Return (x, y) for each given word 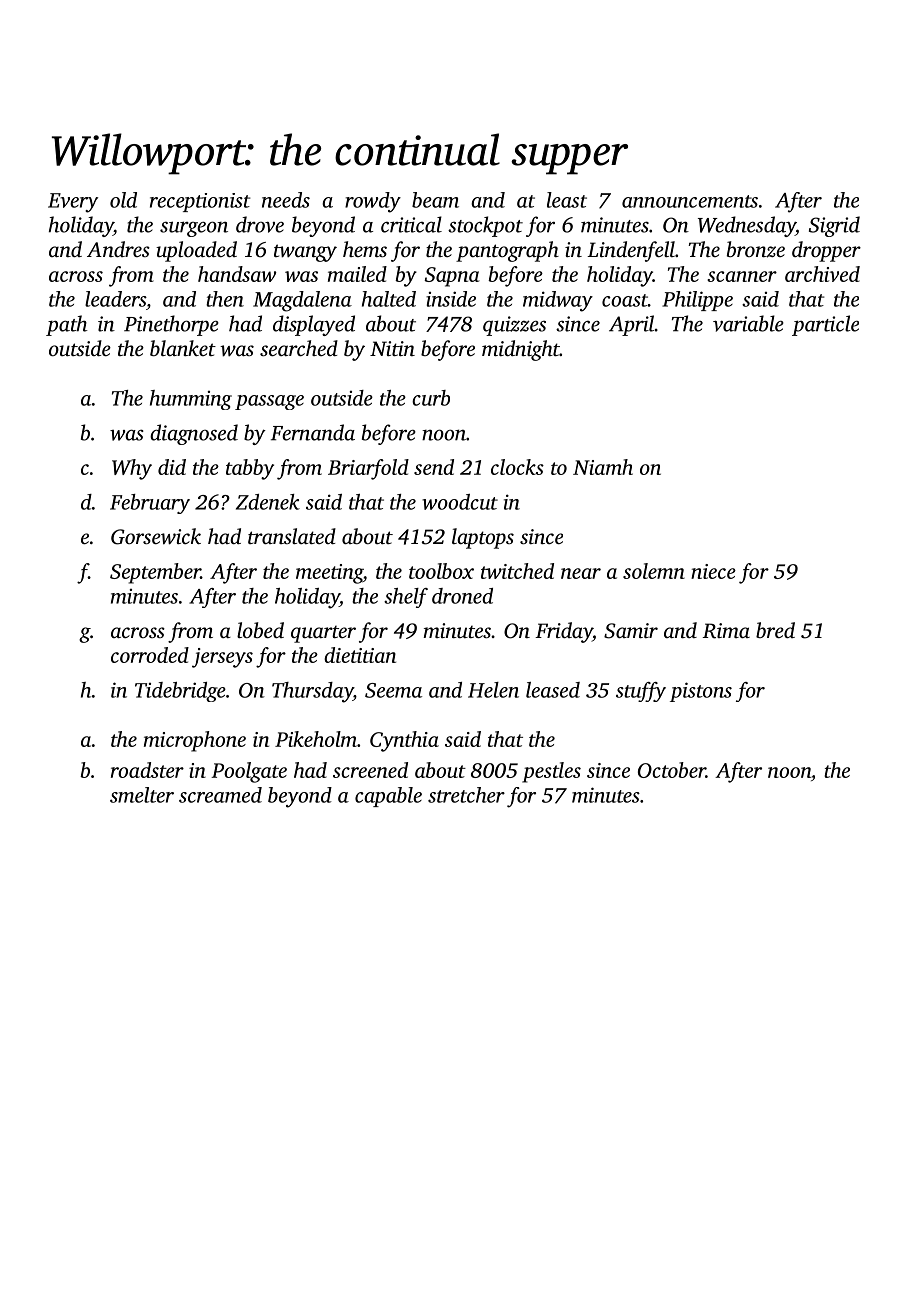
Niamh (603, 467)
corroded (150, 655)
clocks (517, 467)
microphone (195, 741)
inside (451, 299)
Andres (118, 249)
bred (775, 630)
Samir (631, 631)
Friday (564, 632)
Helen (493, 690)
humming (191, 400)
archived (822, 274)
